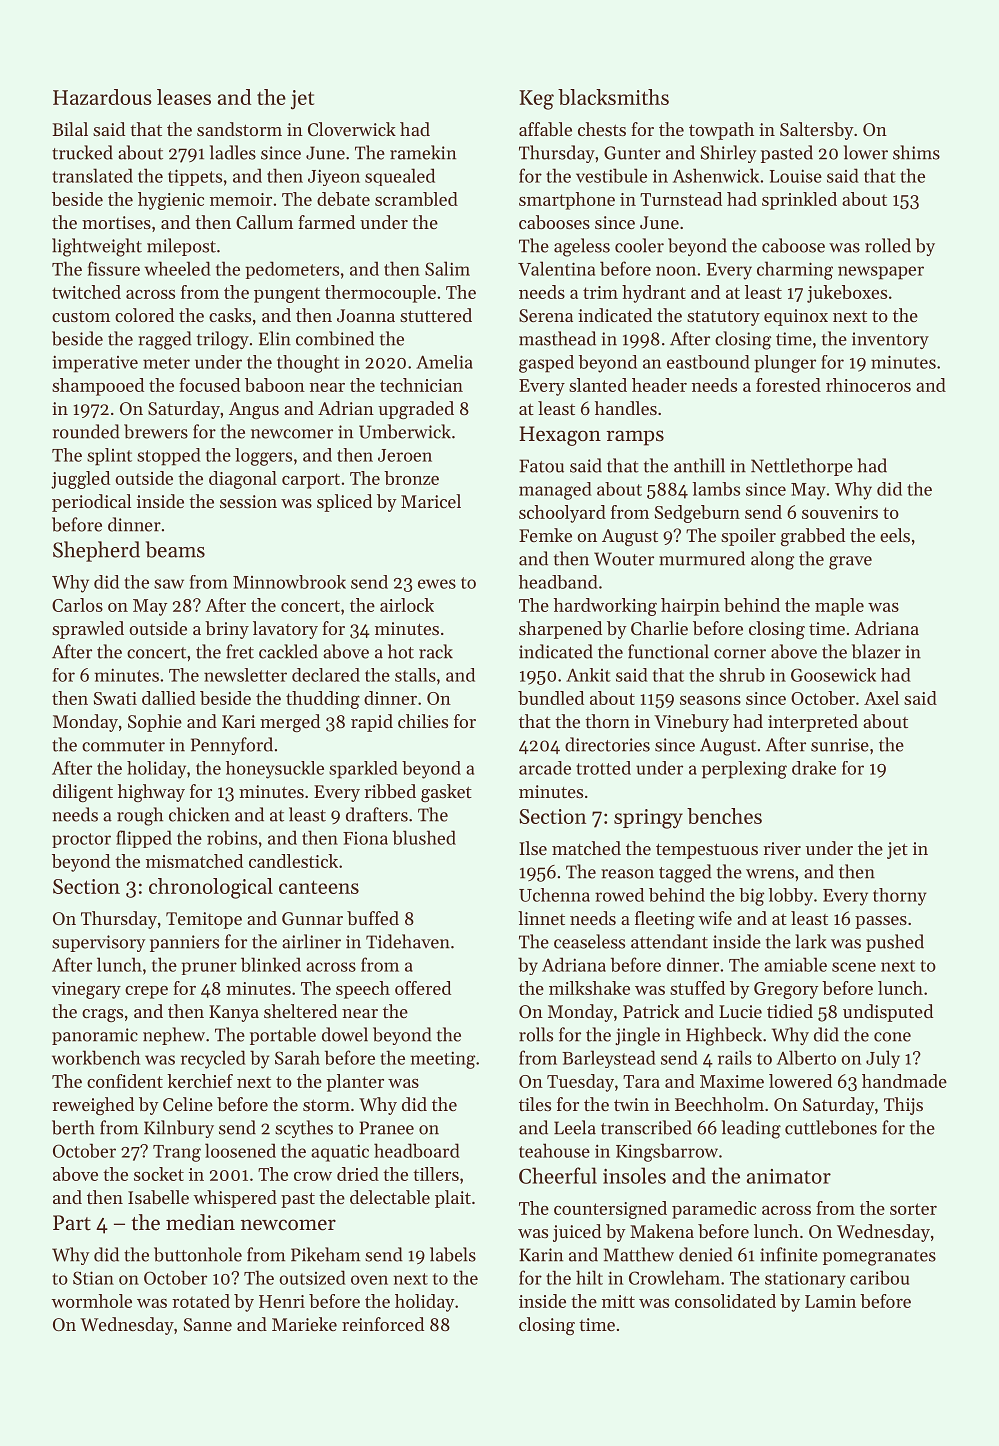  What do you see at coordinates (304, 1129) in the screenshot?
I see `scythes` at bounding box center [304, 1129].
